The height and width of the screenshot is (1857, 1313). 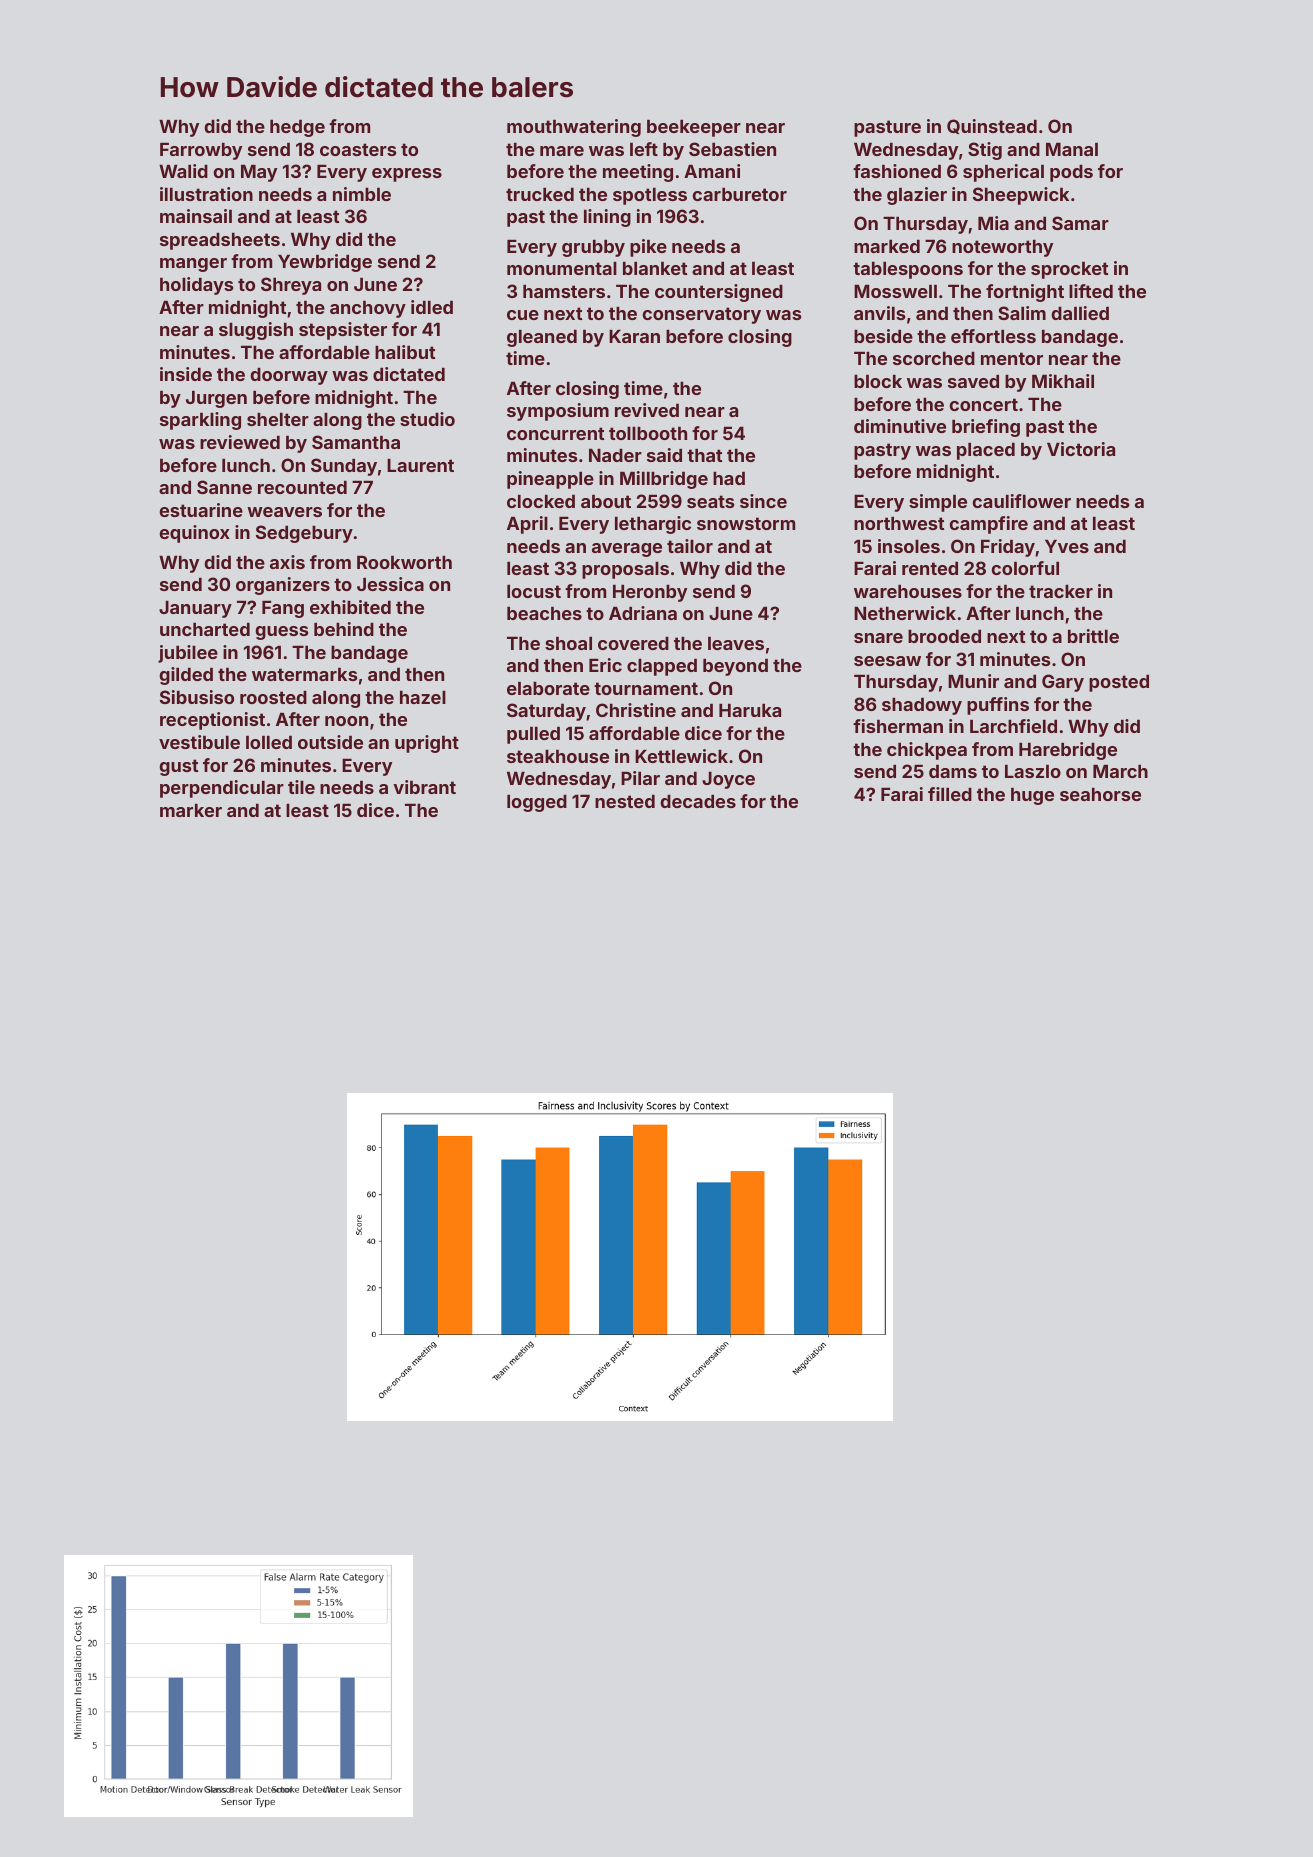 What do you see at coordinates (1069, 270) in the screenshot?
I see `sprocket` at bounding box center [1069, 270].
